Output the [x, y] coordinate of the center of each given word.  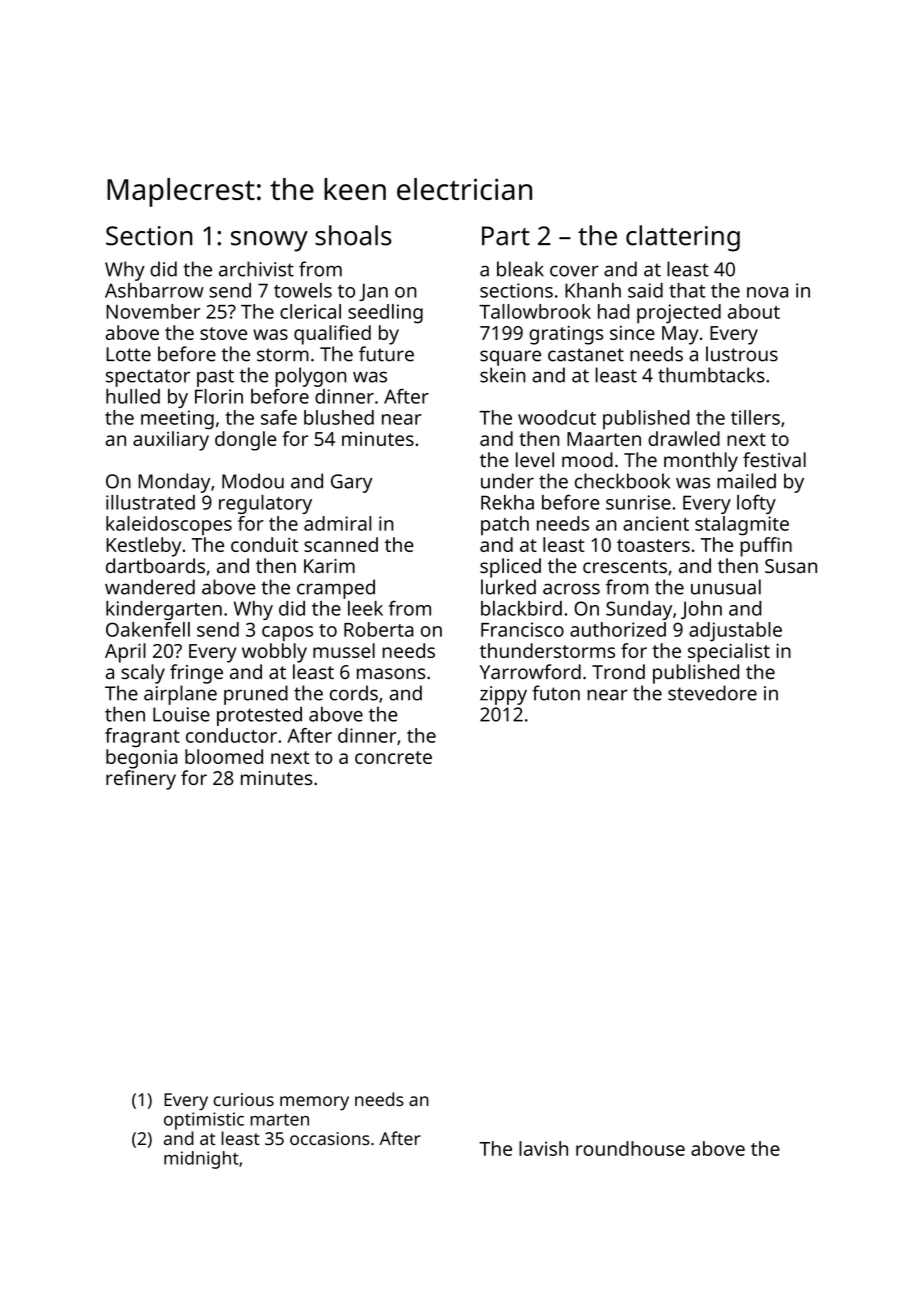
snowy [269, 241]
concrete [393, 757]
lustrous [742, 354]
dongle [246, 441]
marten [279, 1120]
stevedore [712, 693]
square [510, 358]
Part [506, 236]
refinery [141, 780]
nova [767, 292]
